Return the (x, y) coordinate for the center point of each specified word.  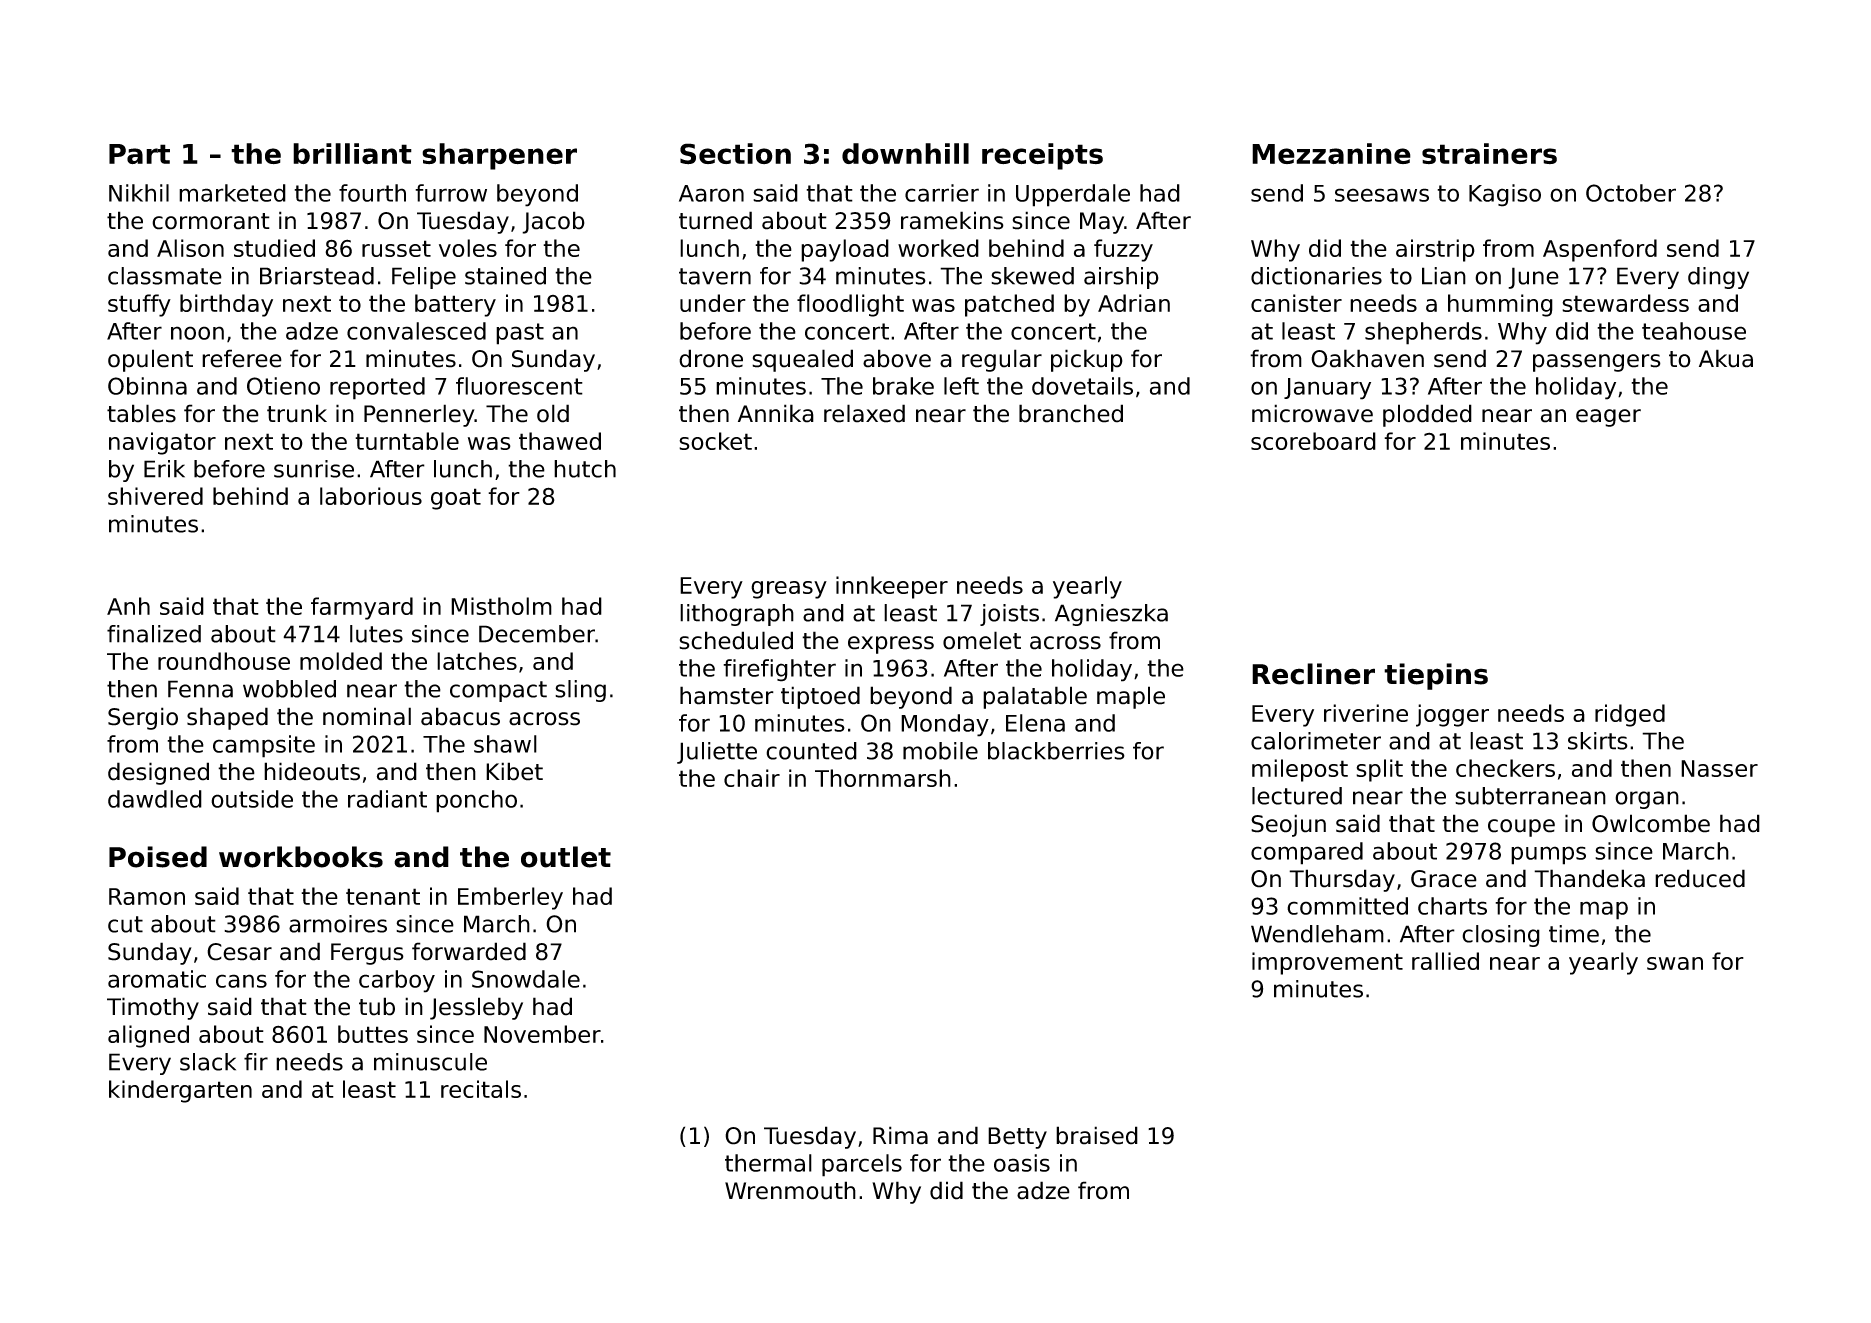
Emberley (510, 898)
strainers (1489, 153)
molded (341, 661)
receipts (1042, 156)
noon (197, 333)
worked (938, 248)
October (1631, 193)
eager (1608, 418)
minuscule (430, 1062)
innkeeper (892, 587)
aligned (148, 1036)
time (1574, 934)
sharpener (499, 156)
